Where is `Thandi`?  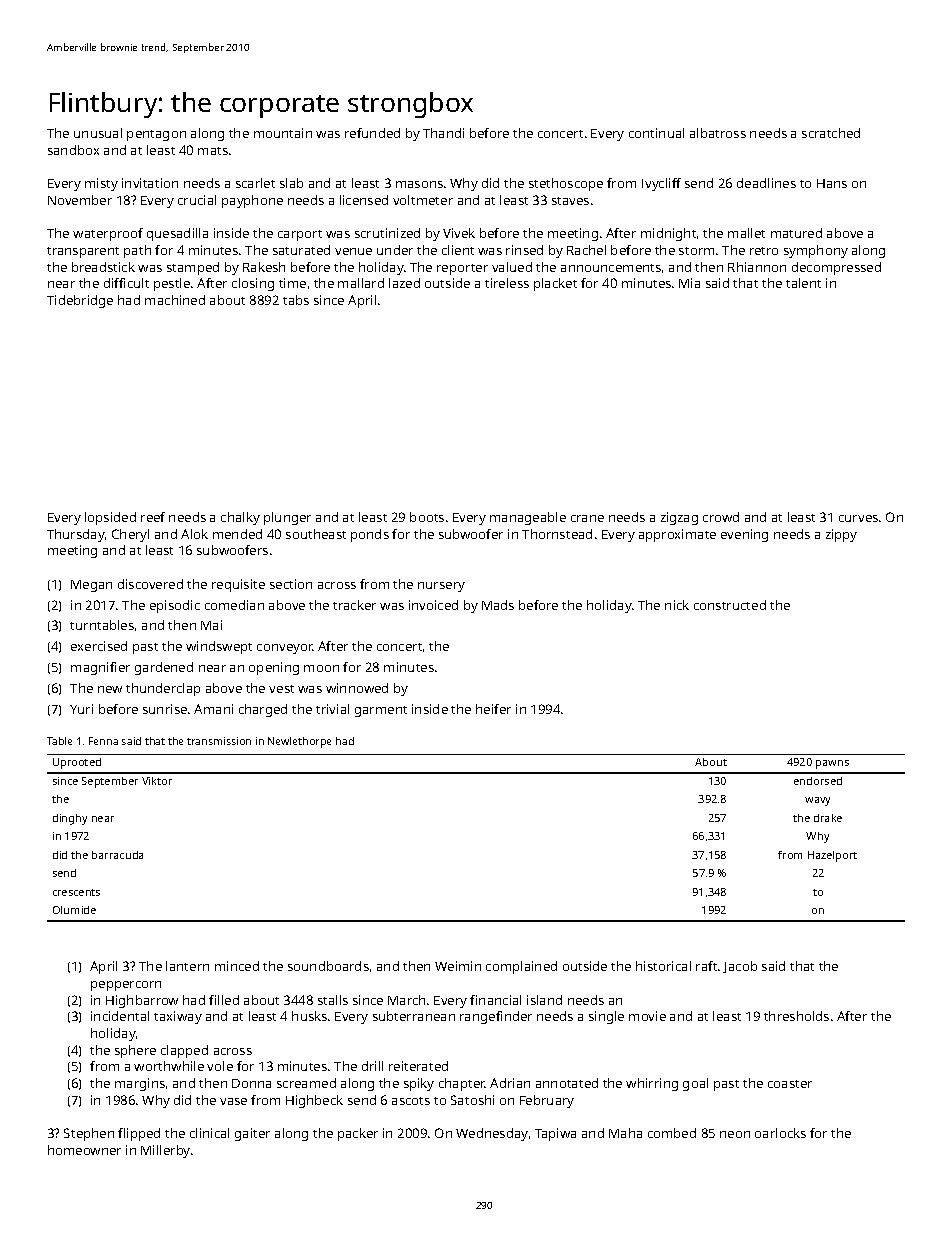
Thandi is located at coordinates (443, 133).
